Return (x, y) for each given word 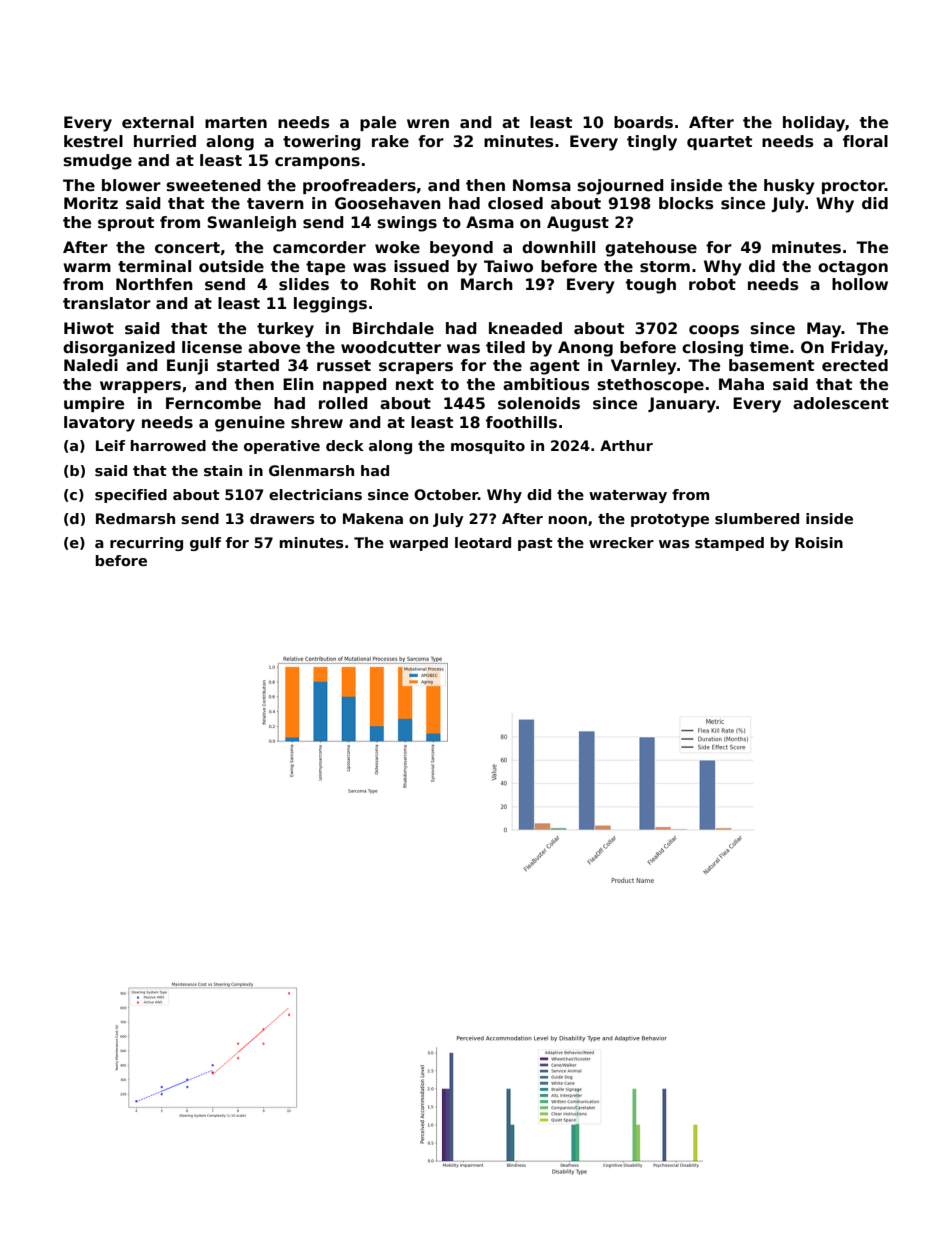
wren (428, 124)
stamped (729, 544)
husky (789, 187)
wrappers (140, 387)
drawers (282, 518)
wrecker (621, 542)
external (158, 122)
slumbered (757, 518)
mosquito (488, 447)
